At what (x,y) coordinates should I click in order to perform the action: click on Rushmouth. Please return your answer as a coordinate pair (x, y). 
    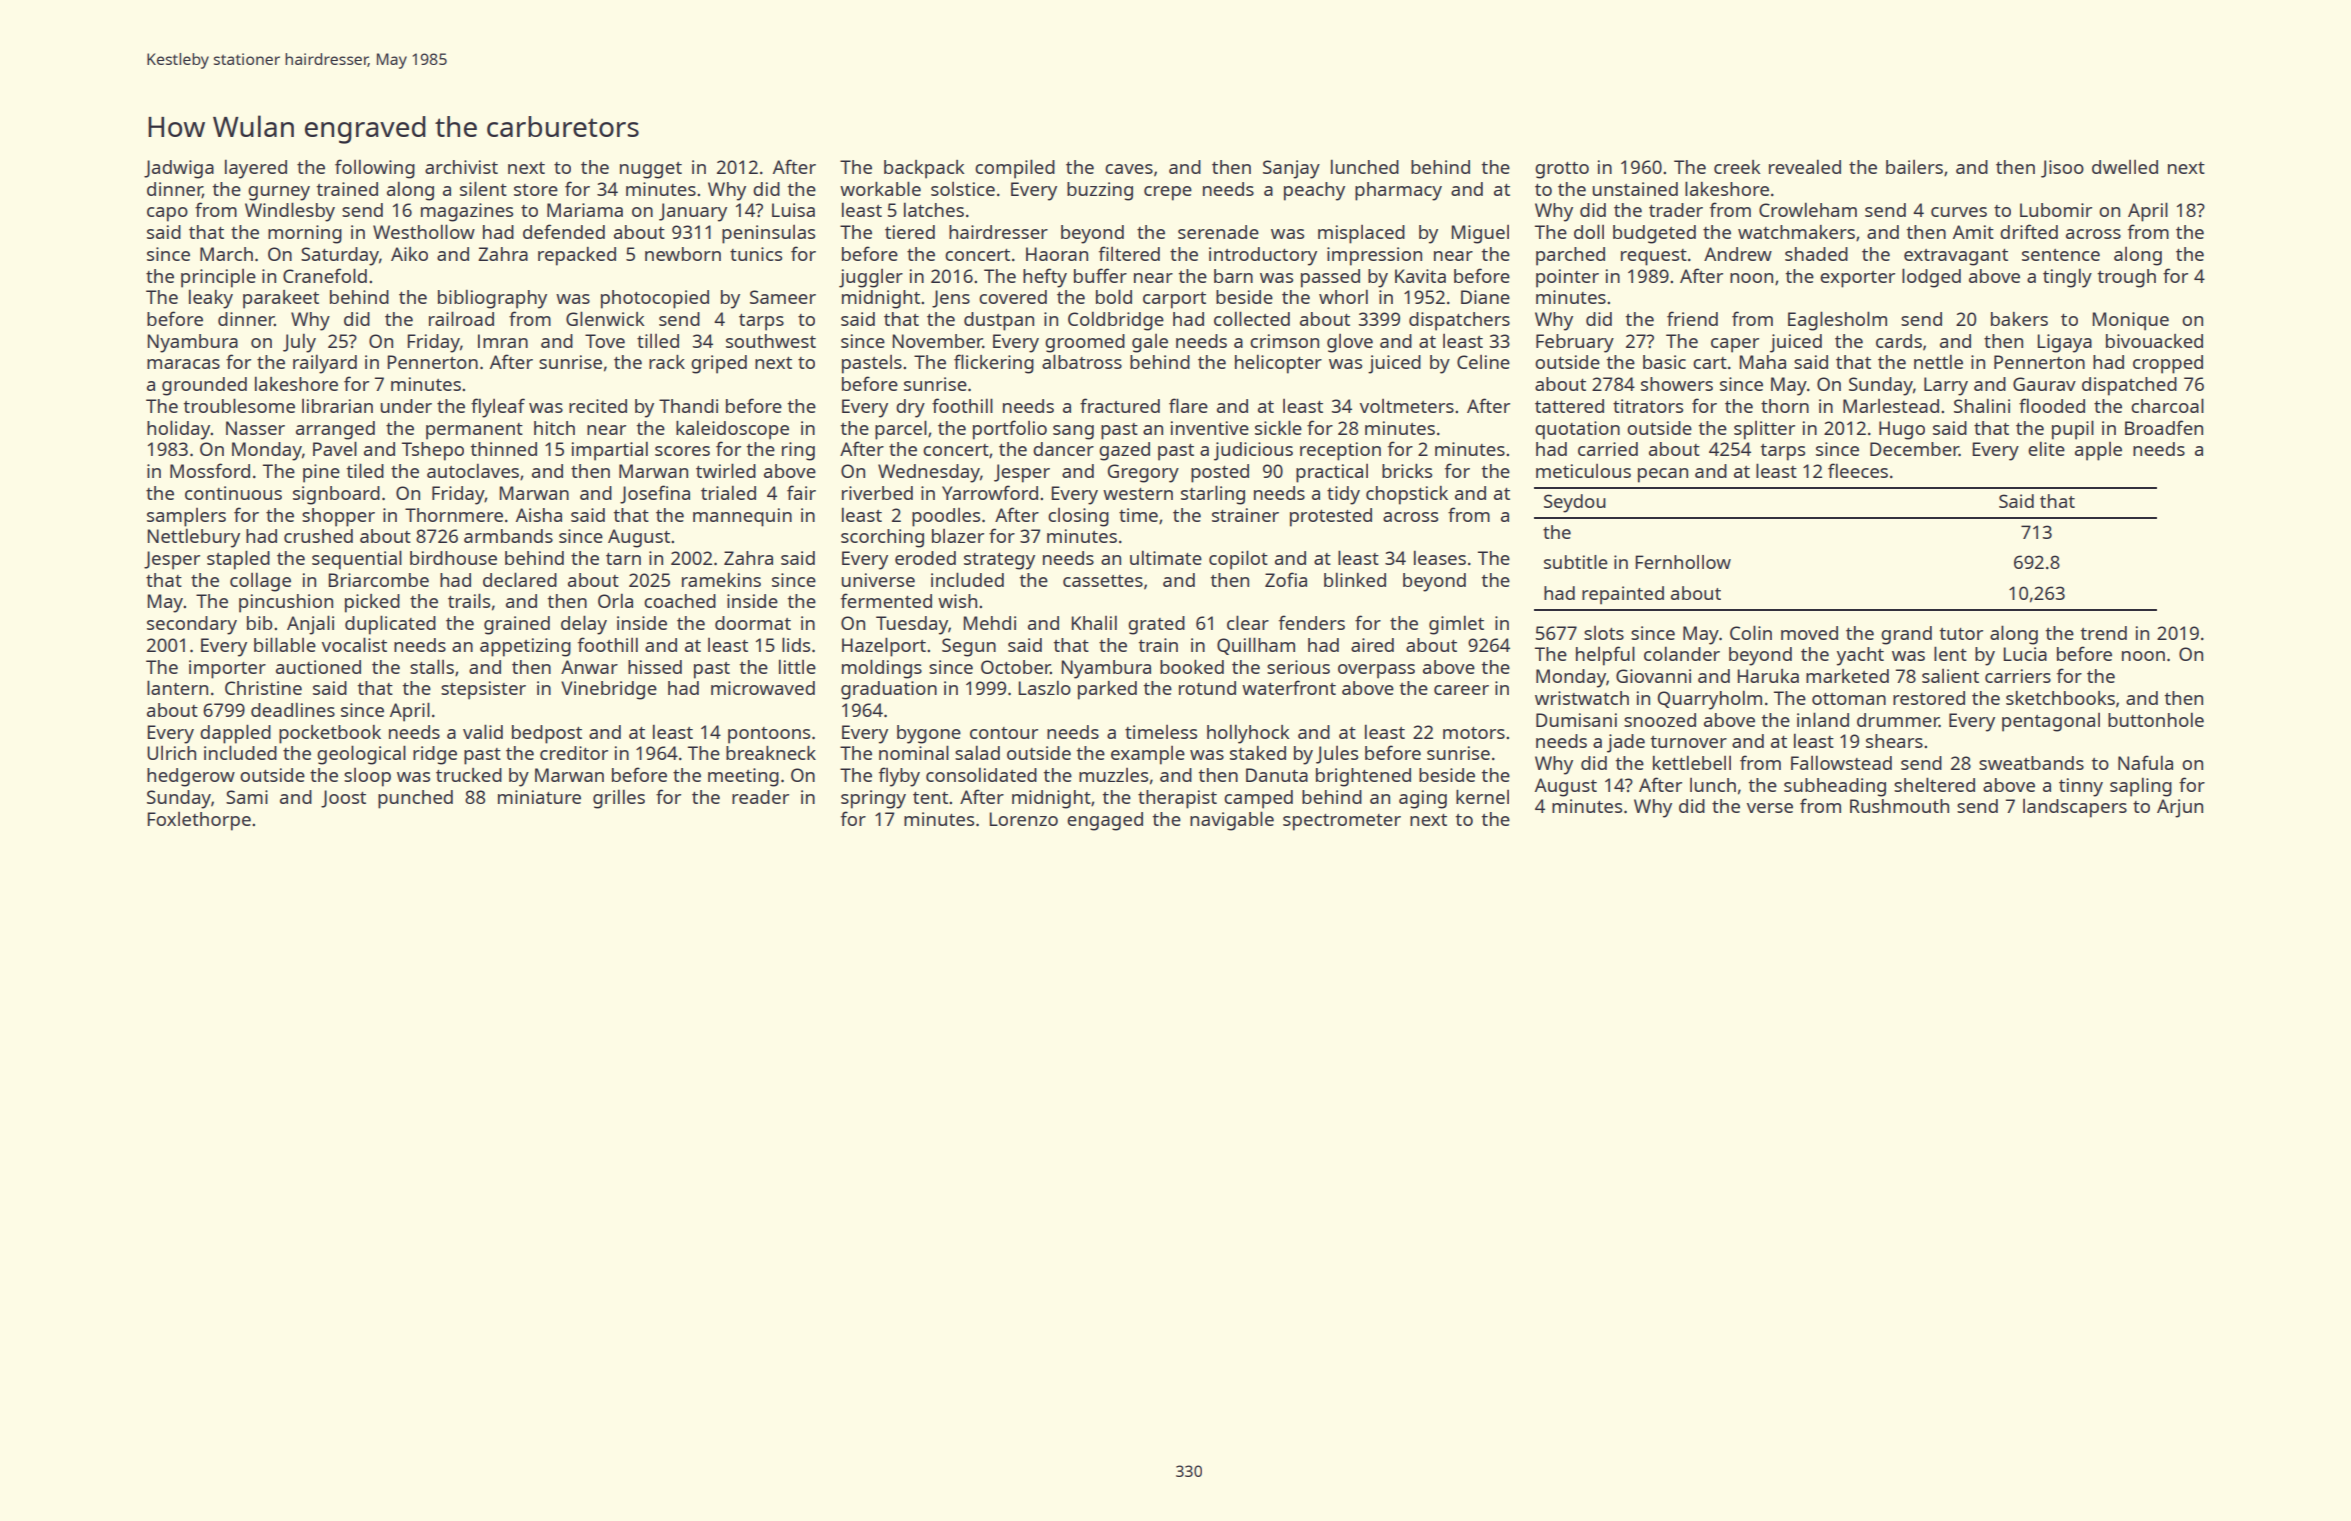
    Looking at the image, I should click on (1899, 806).
